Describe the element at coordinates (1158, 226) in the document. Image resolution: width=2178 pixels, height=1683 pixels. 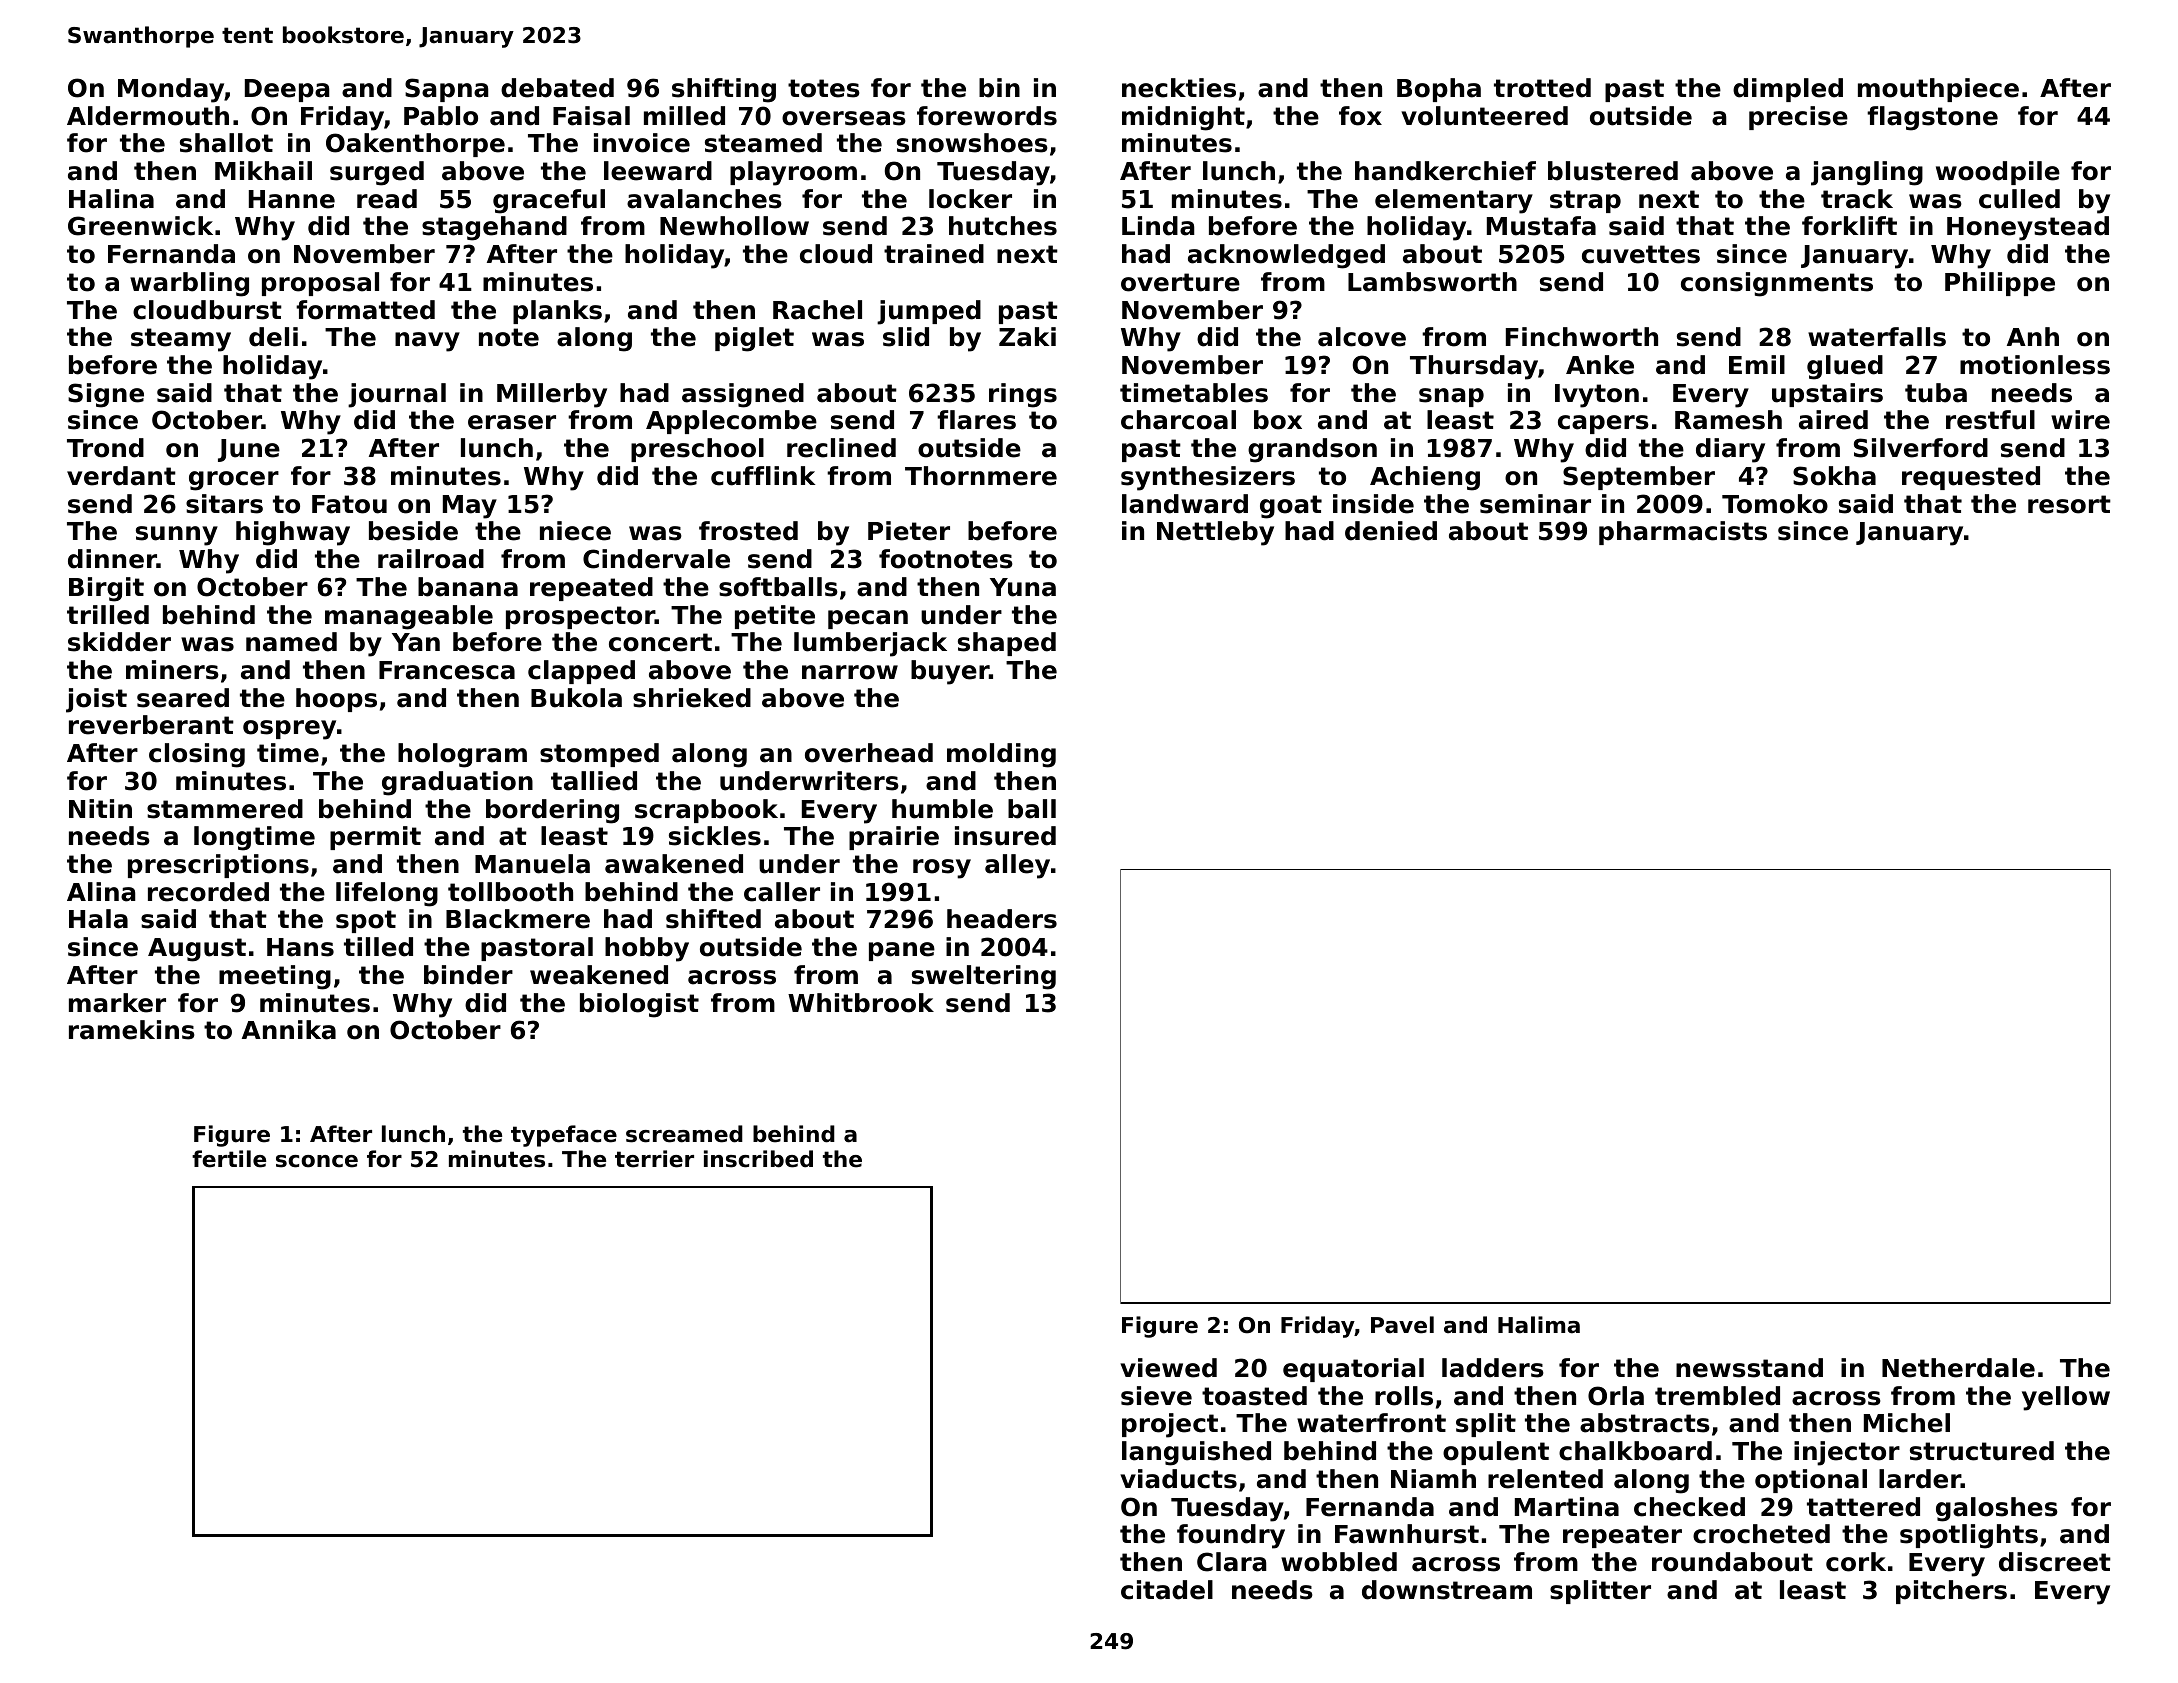
I see `Linda` at that location.
